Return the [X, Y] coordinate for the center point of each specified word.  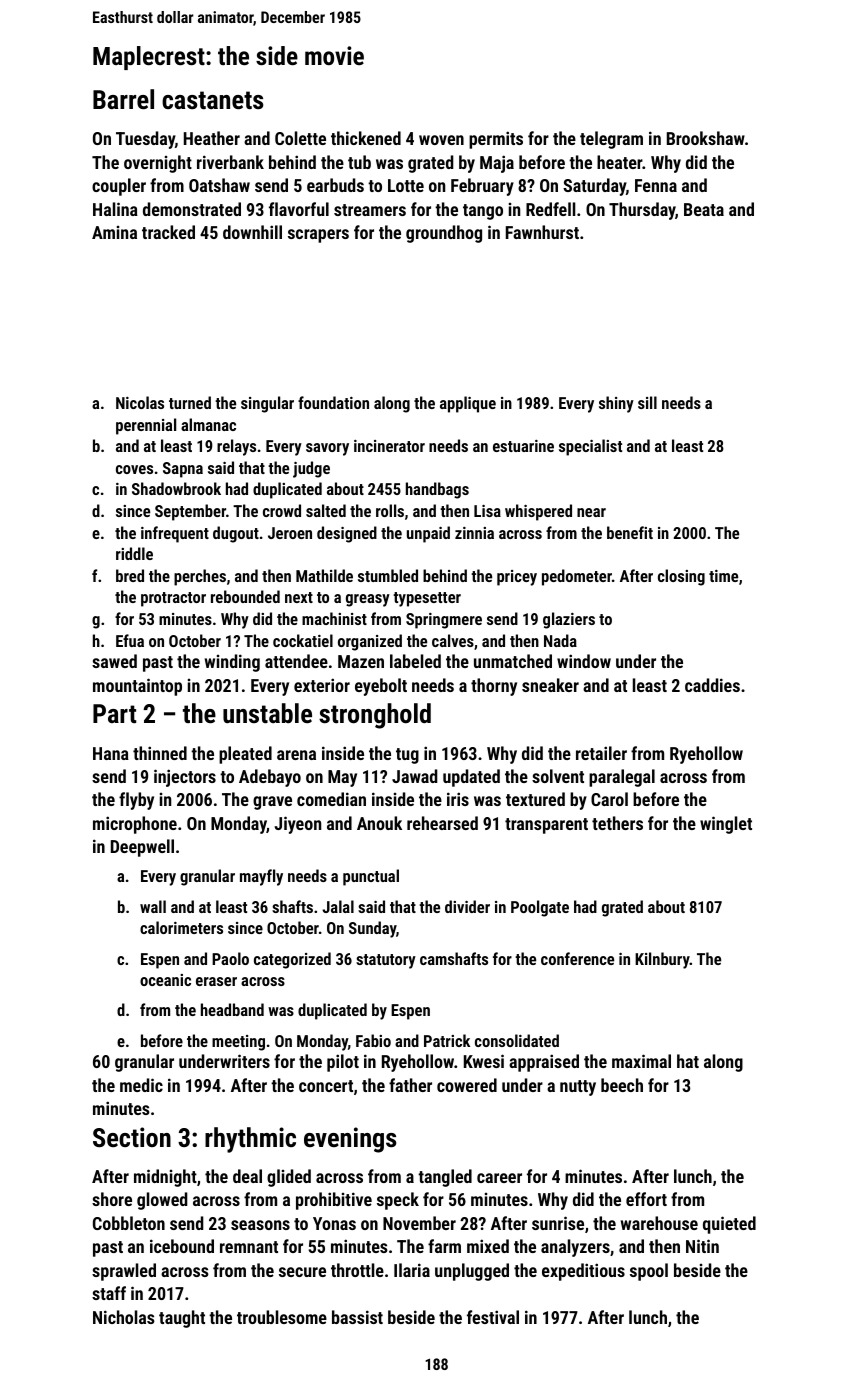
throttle [357, 1270]
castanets [212, 100]
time [723, 576]
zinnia [474, 533]
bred [130, 575]
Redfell [551, 209]
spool [649, 1272]
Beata [704, 209]
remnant [249, 1247]
